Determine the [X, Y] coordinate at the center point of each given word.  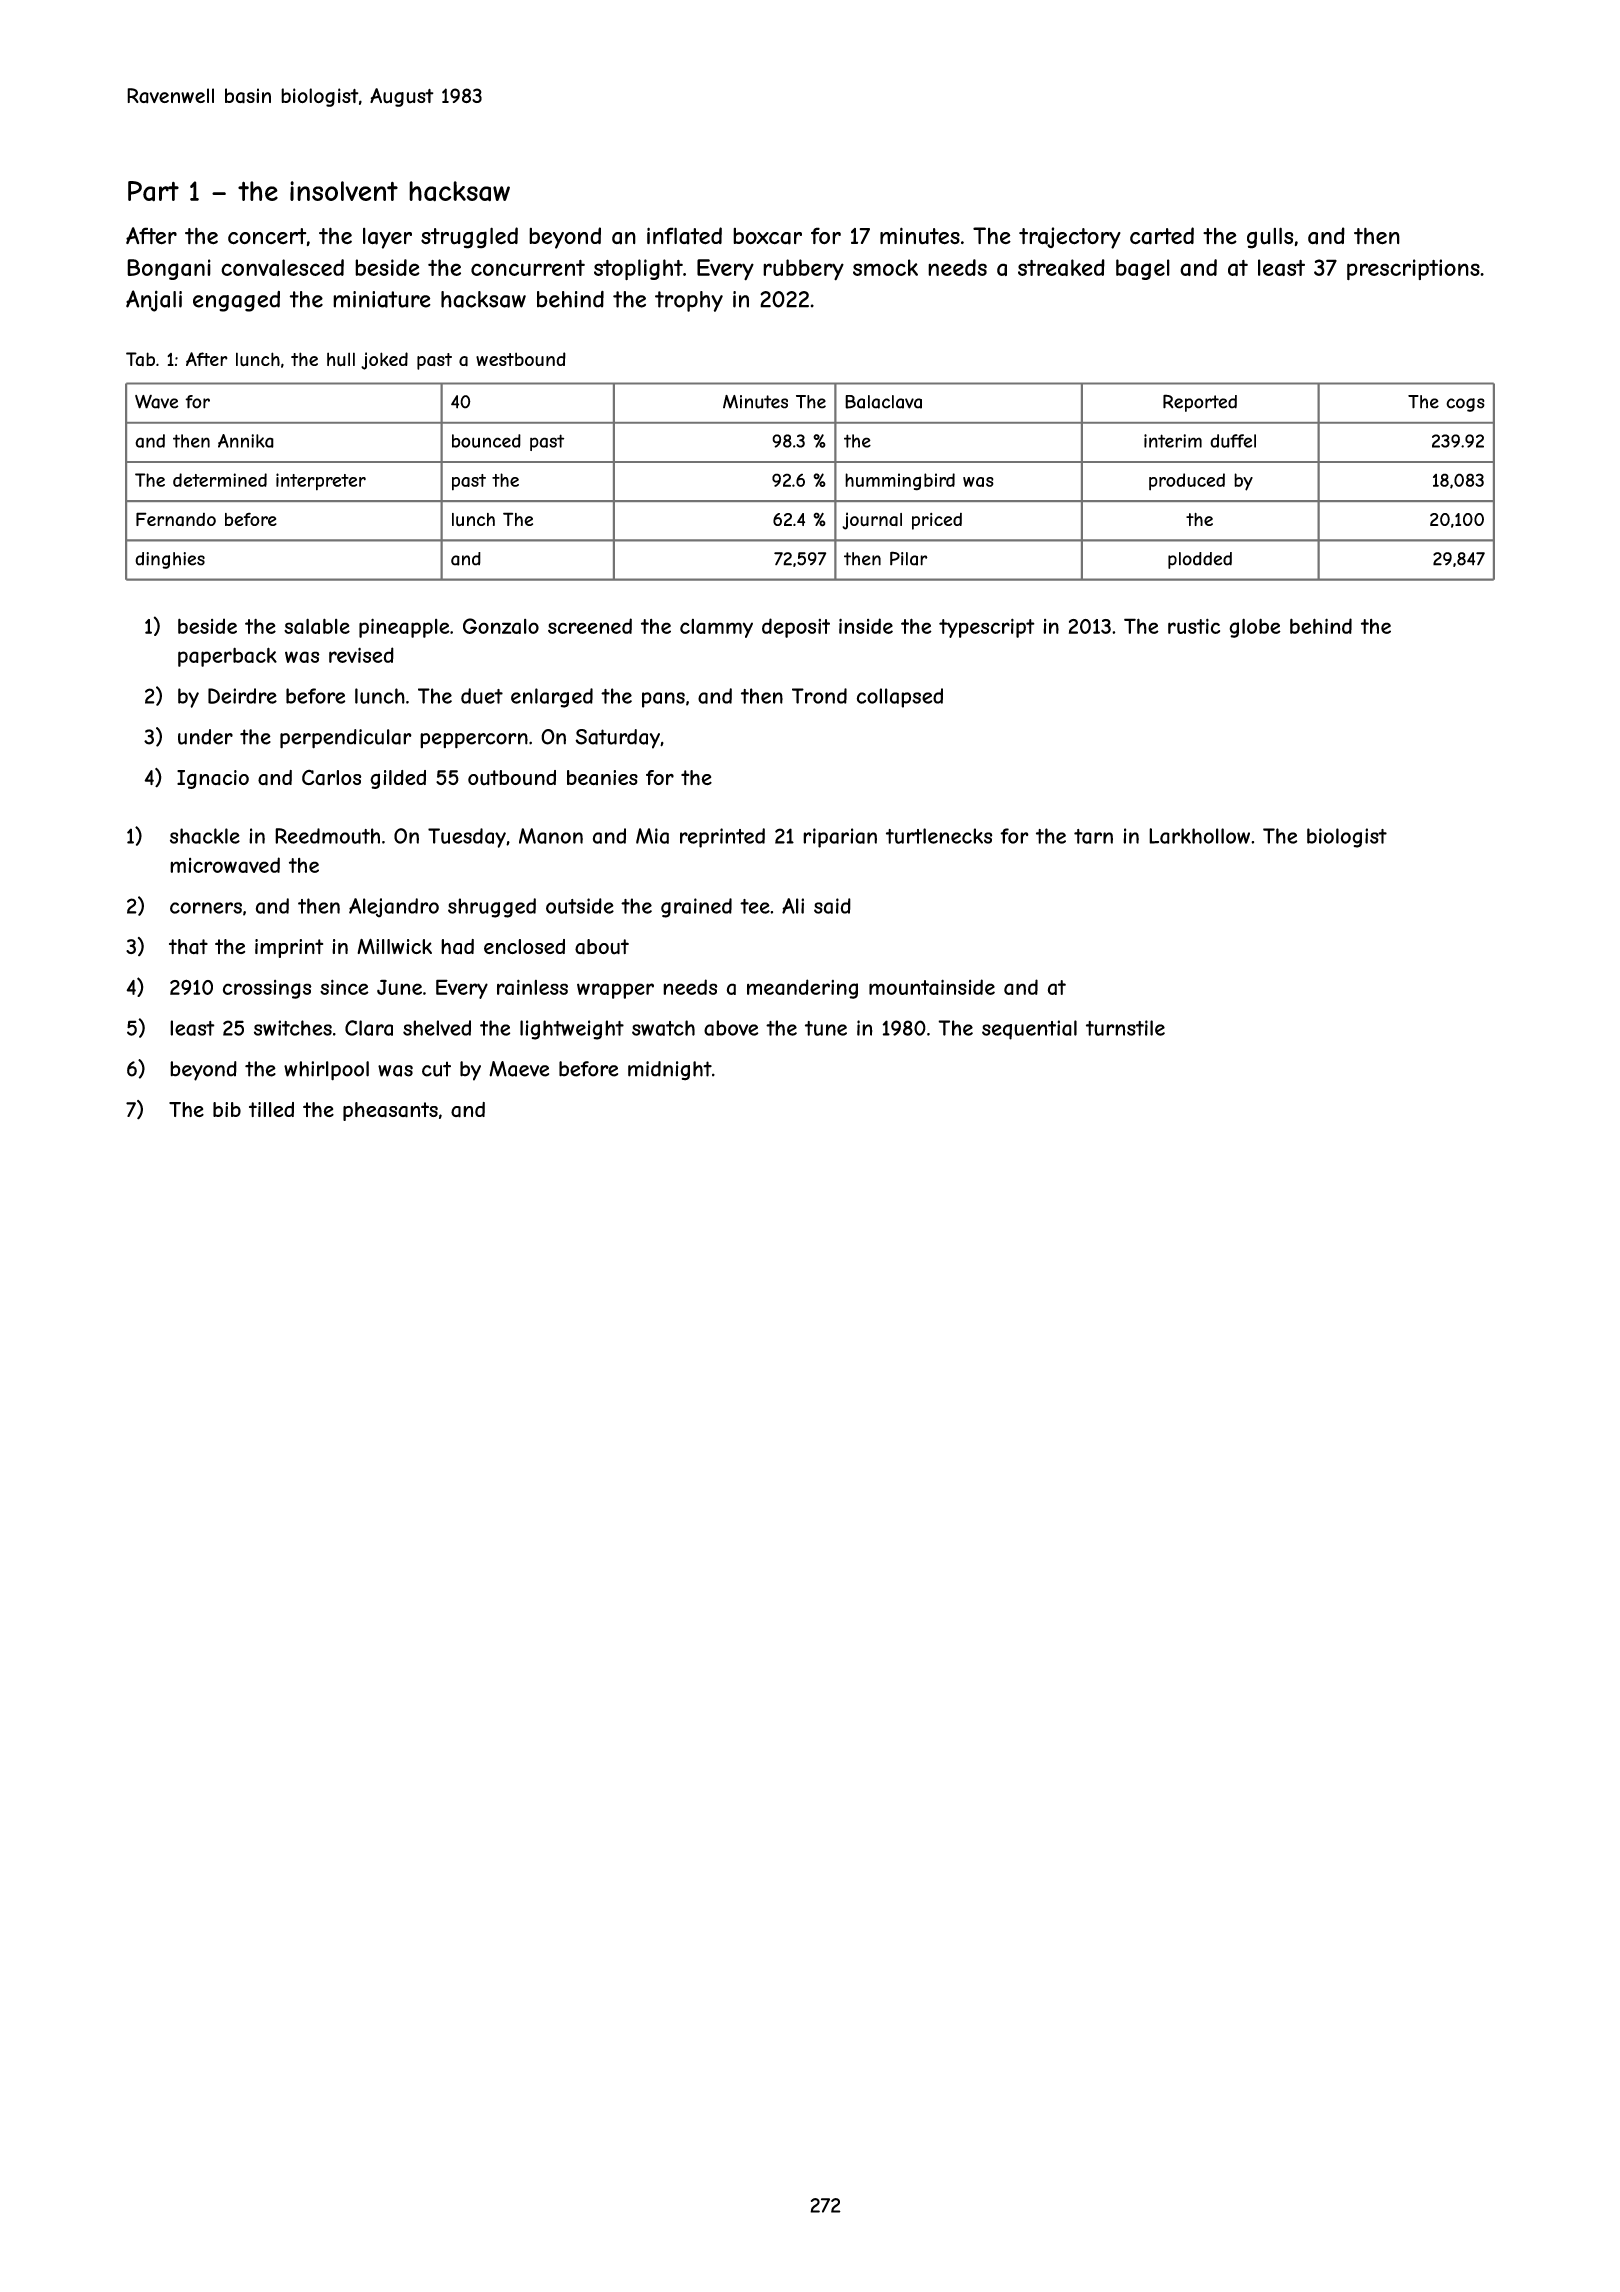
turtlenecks [939, 836]
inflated [684, 236]
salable [317, 626]
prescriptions [1413, 269]
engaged [236, 301]
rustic [1194, 626]
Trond [819, 696]
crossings [267, 989]
